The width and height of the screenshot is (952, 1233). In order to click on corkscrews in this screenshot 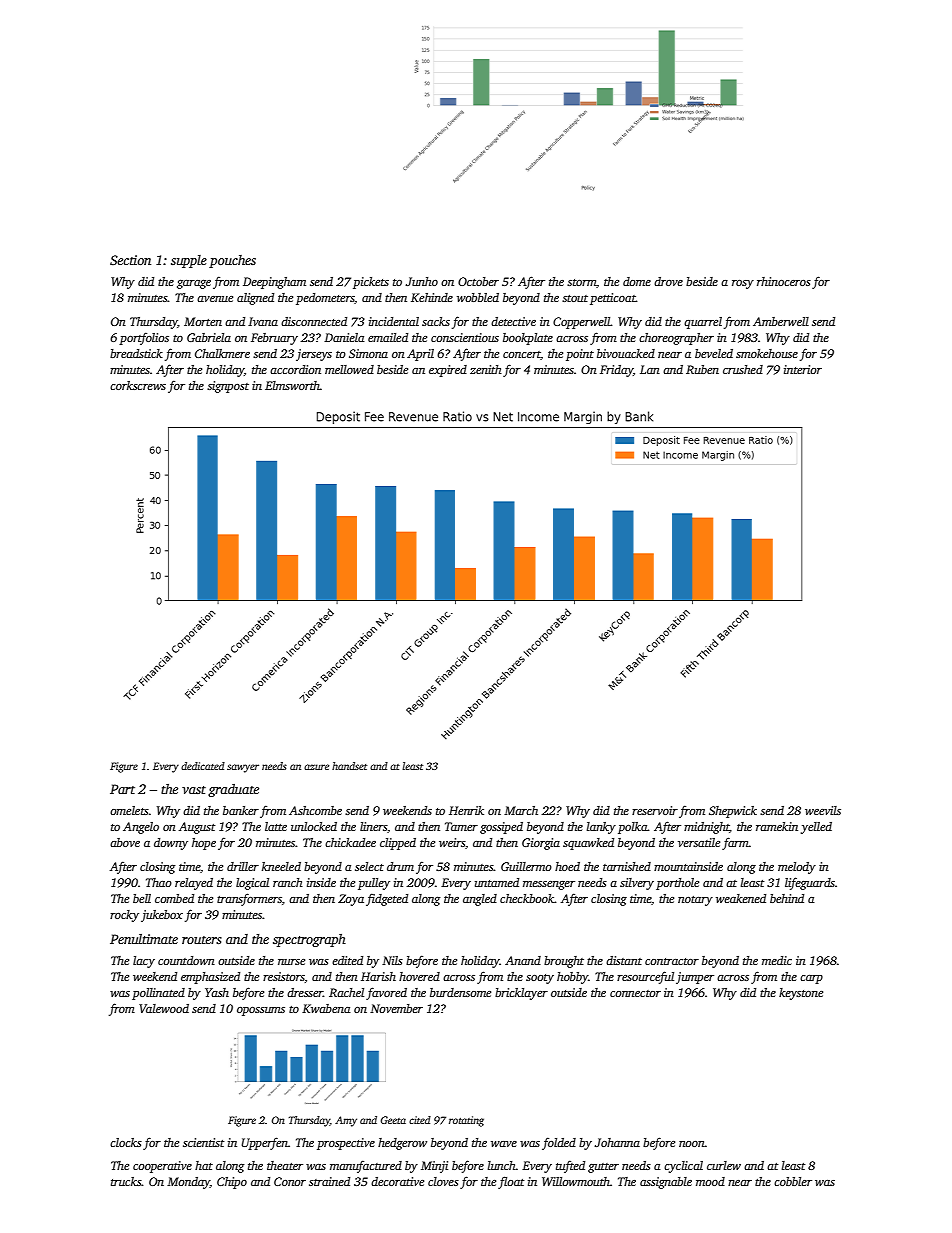, I will do `click(138, 385)`.
